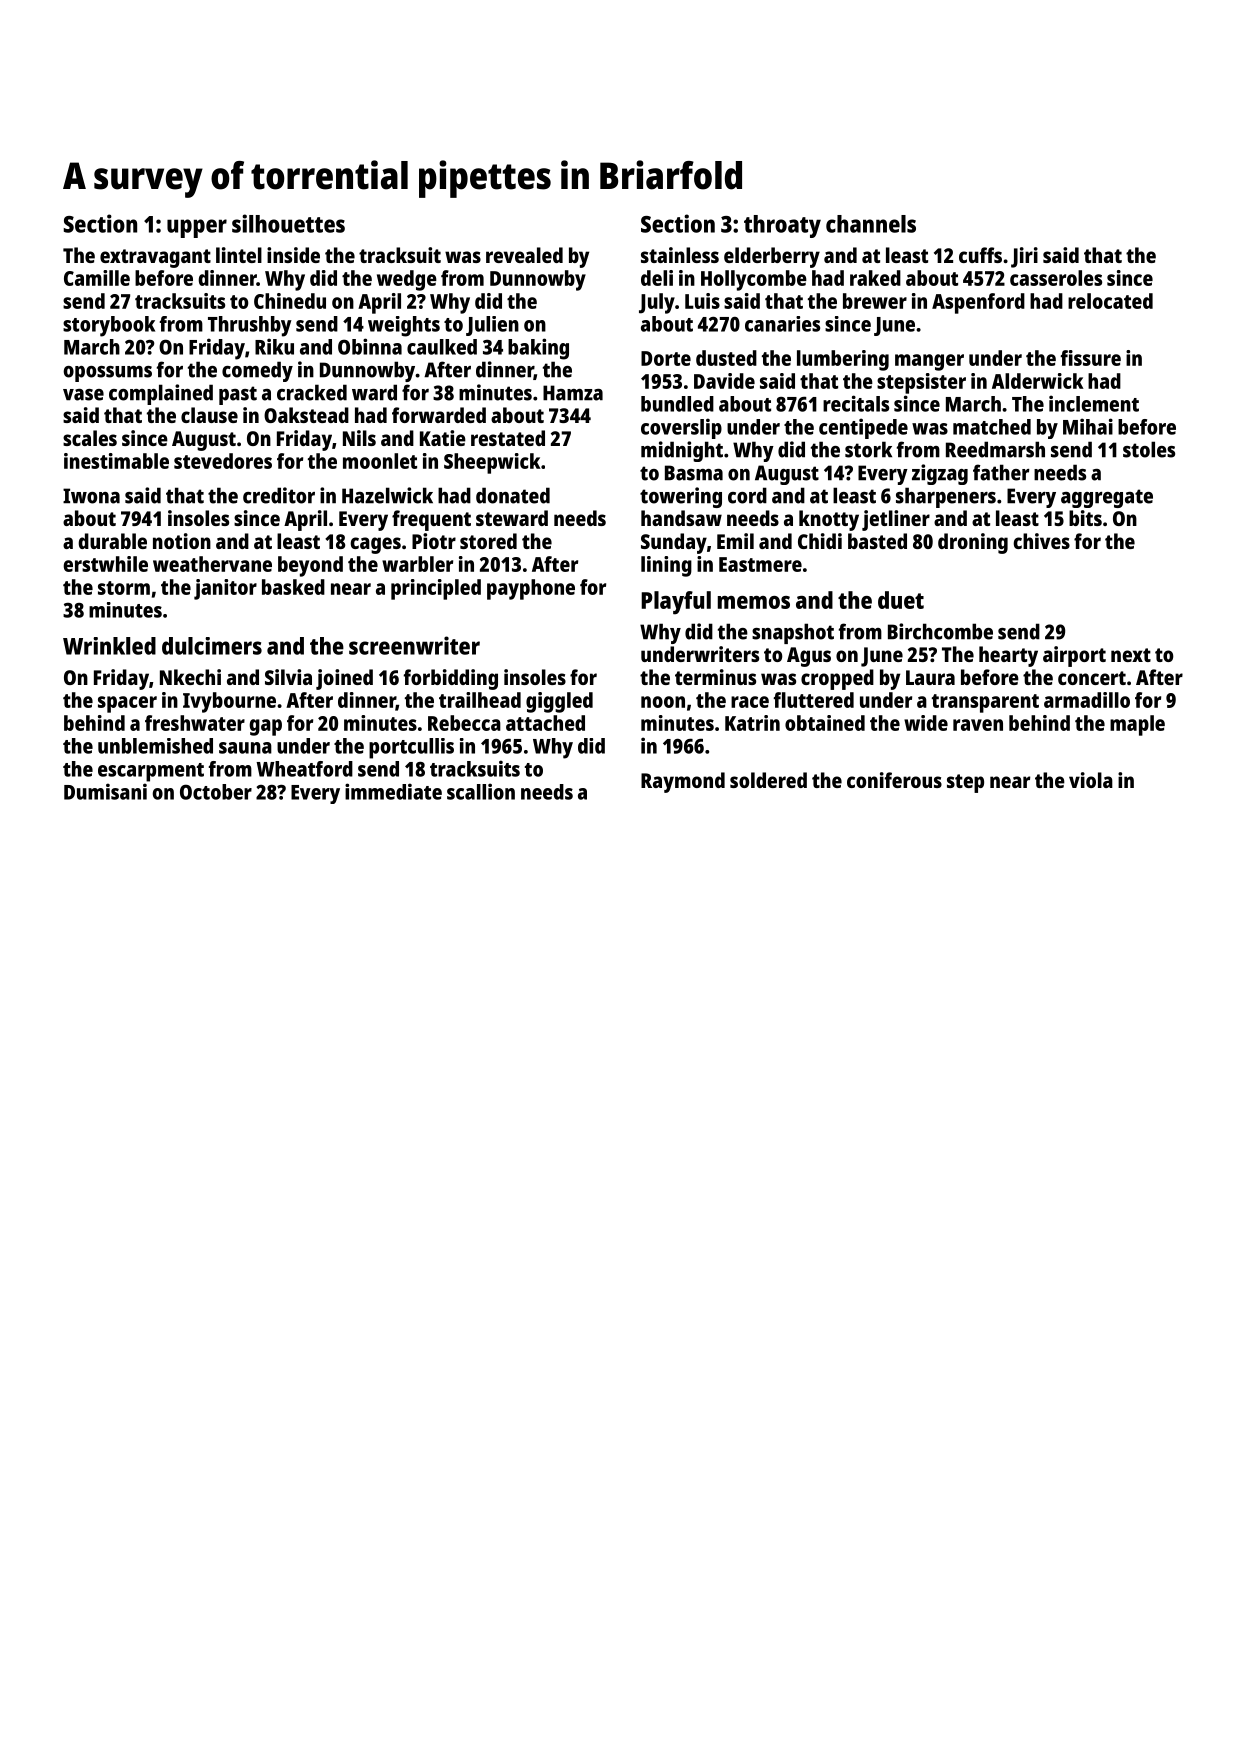  Describe the element at coordinates (1149, 449) in the screenshot. I see `stoles` at that location.
